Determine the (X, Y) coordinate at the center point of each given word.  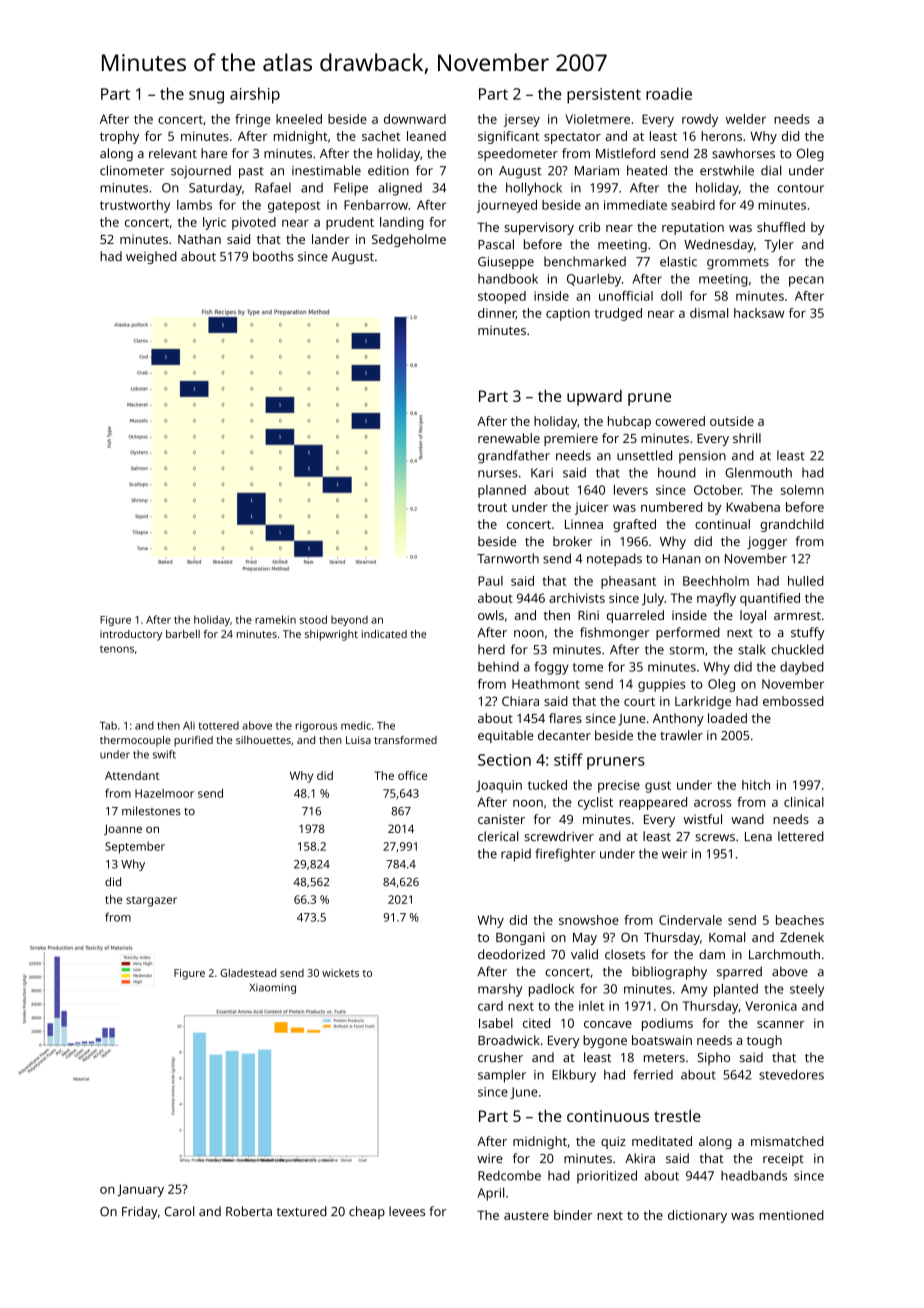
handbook (508, 279)
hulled (806, 581)
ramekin (275, 619)
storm (687, 650)
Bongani (520, 938)
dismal (709, 313)
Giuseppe (506, 263)
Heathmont (546, 684)
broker (572, 541)
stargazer (151, 901)
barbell (183, 634)
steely (807, 990)
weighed (151, 257)
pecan (806, 281)
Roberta (249, 1211)
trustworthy (135, 206)
